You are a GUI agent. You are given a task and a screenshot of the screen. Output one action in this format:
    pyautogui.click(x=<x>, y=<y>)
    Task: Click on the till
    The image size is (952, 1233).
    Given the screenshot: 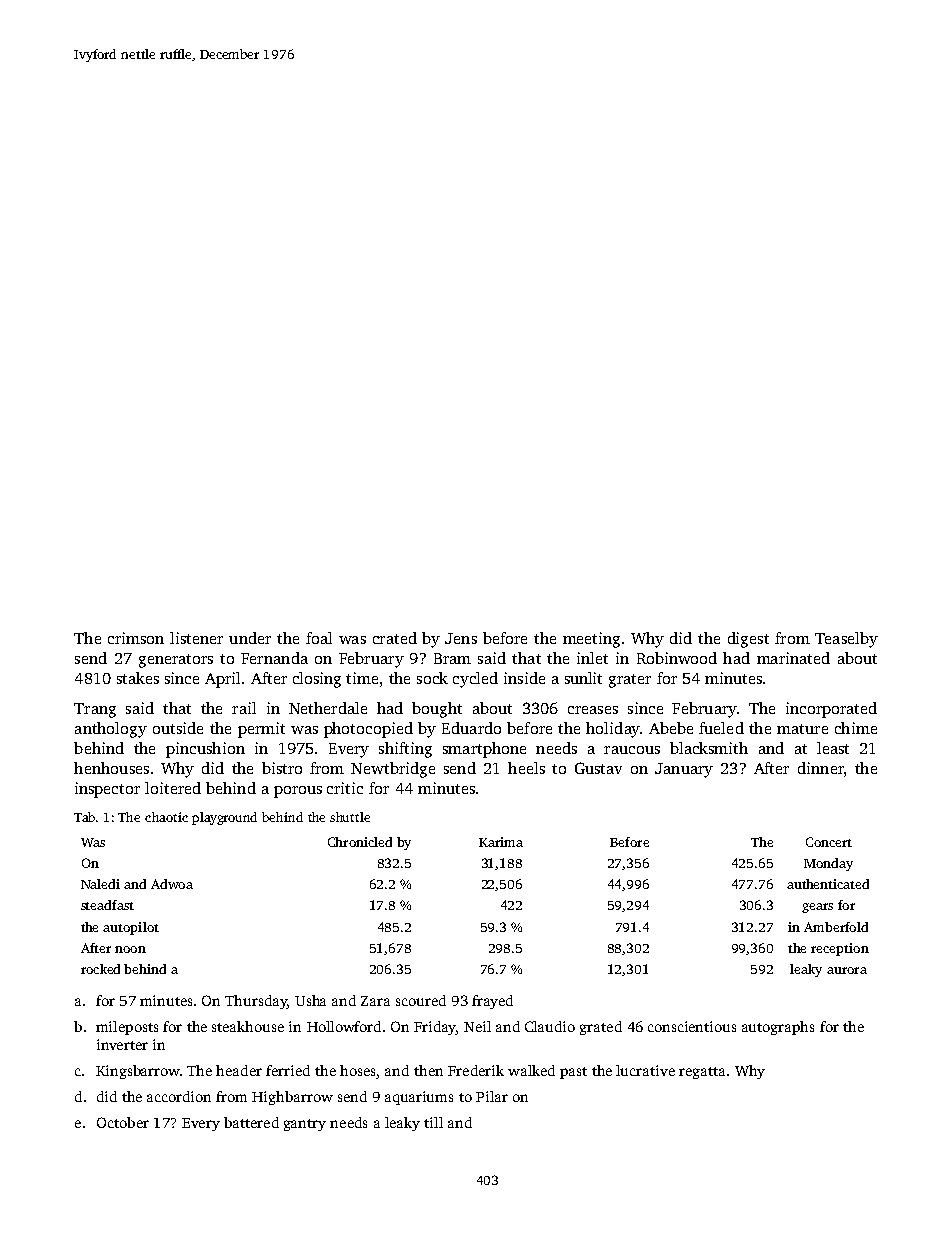 What is the action you would take?
    pyautogui.click(x=433, y=1122)
